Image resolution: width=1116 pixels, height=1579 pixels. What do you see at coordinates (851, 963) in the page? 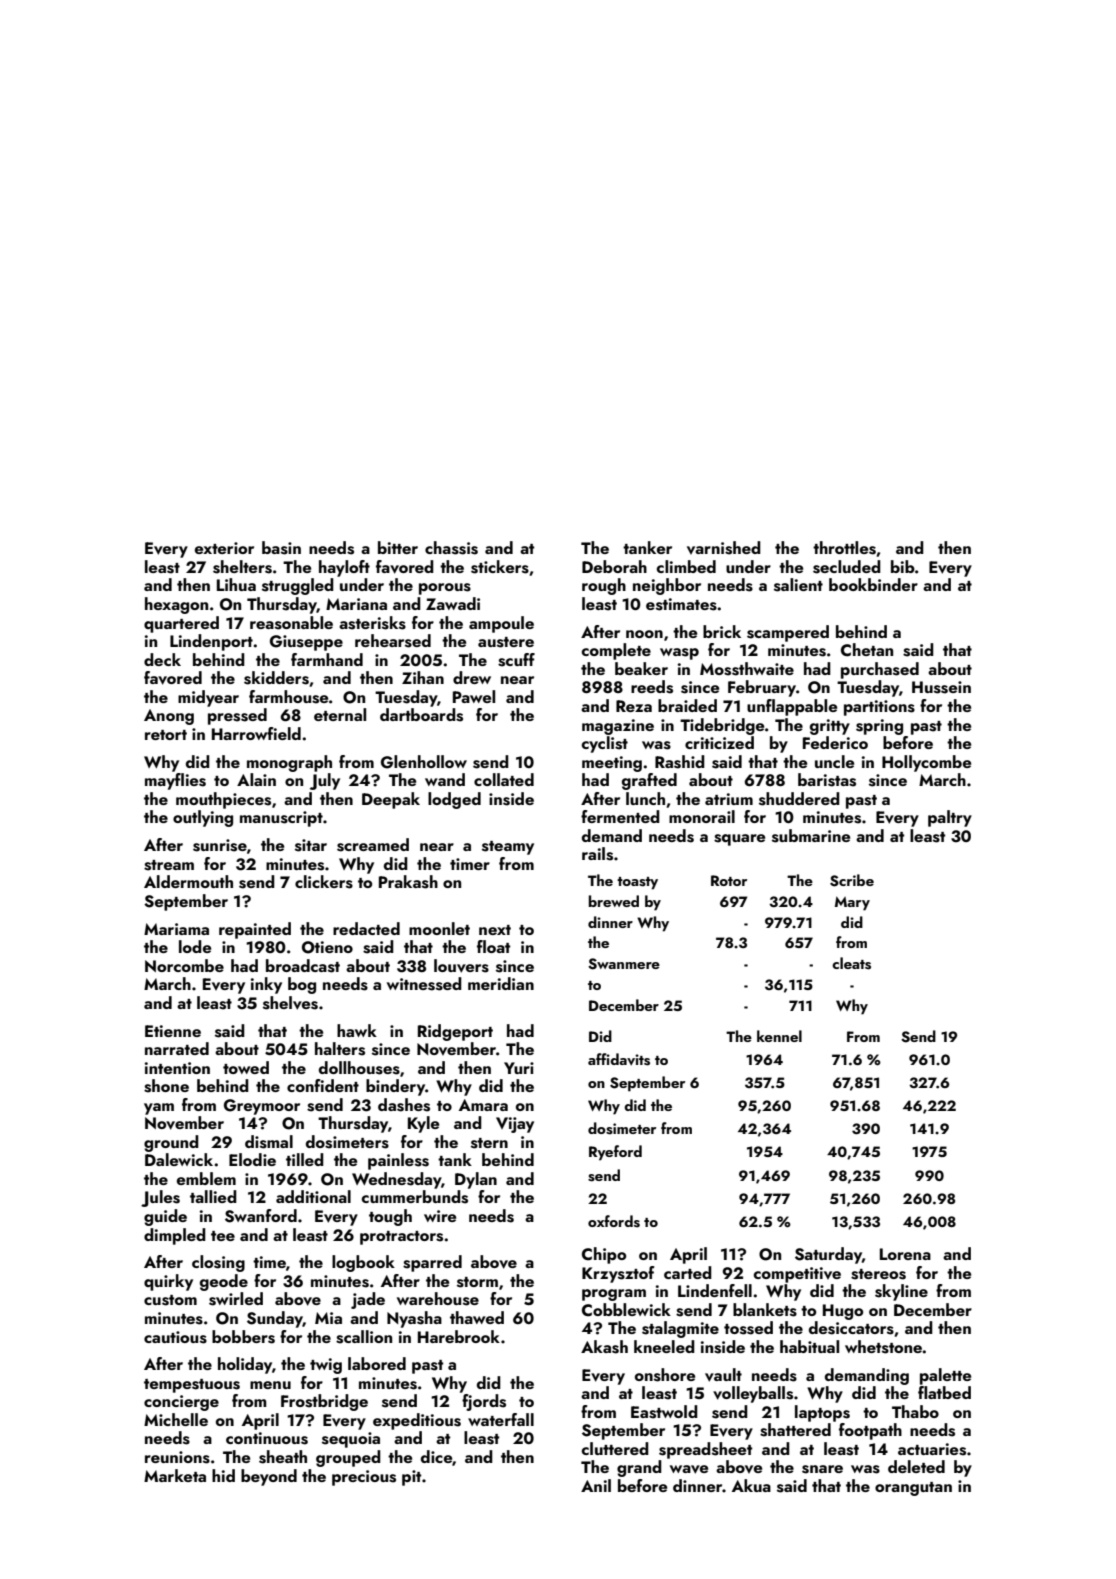
I see `cleats` at bounding box center [851, 963].
